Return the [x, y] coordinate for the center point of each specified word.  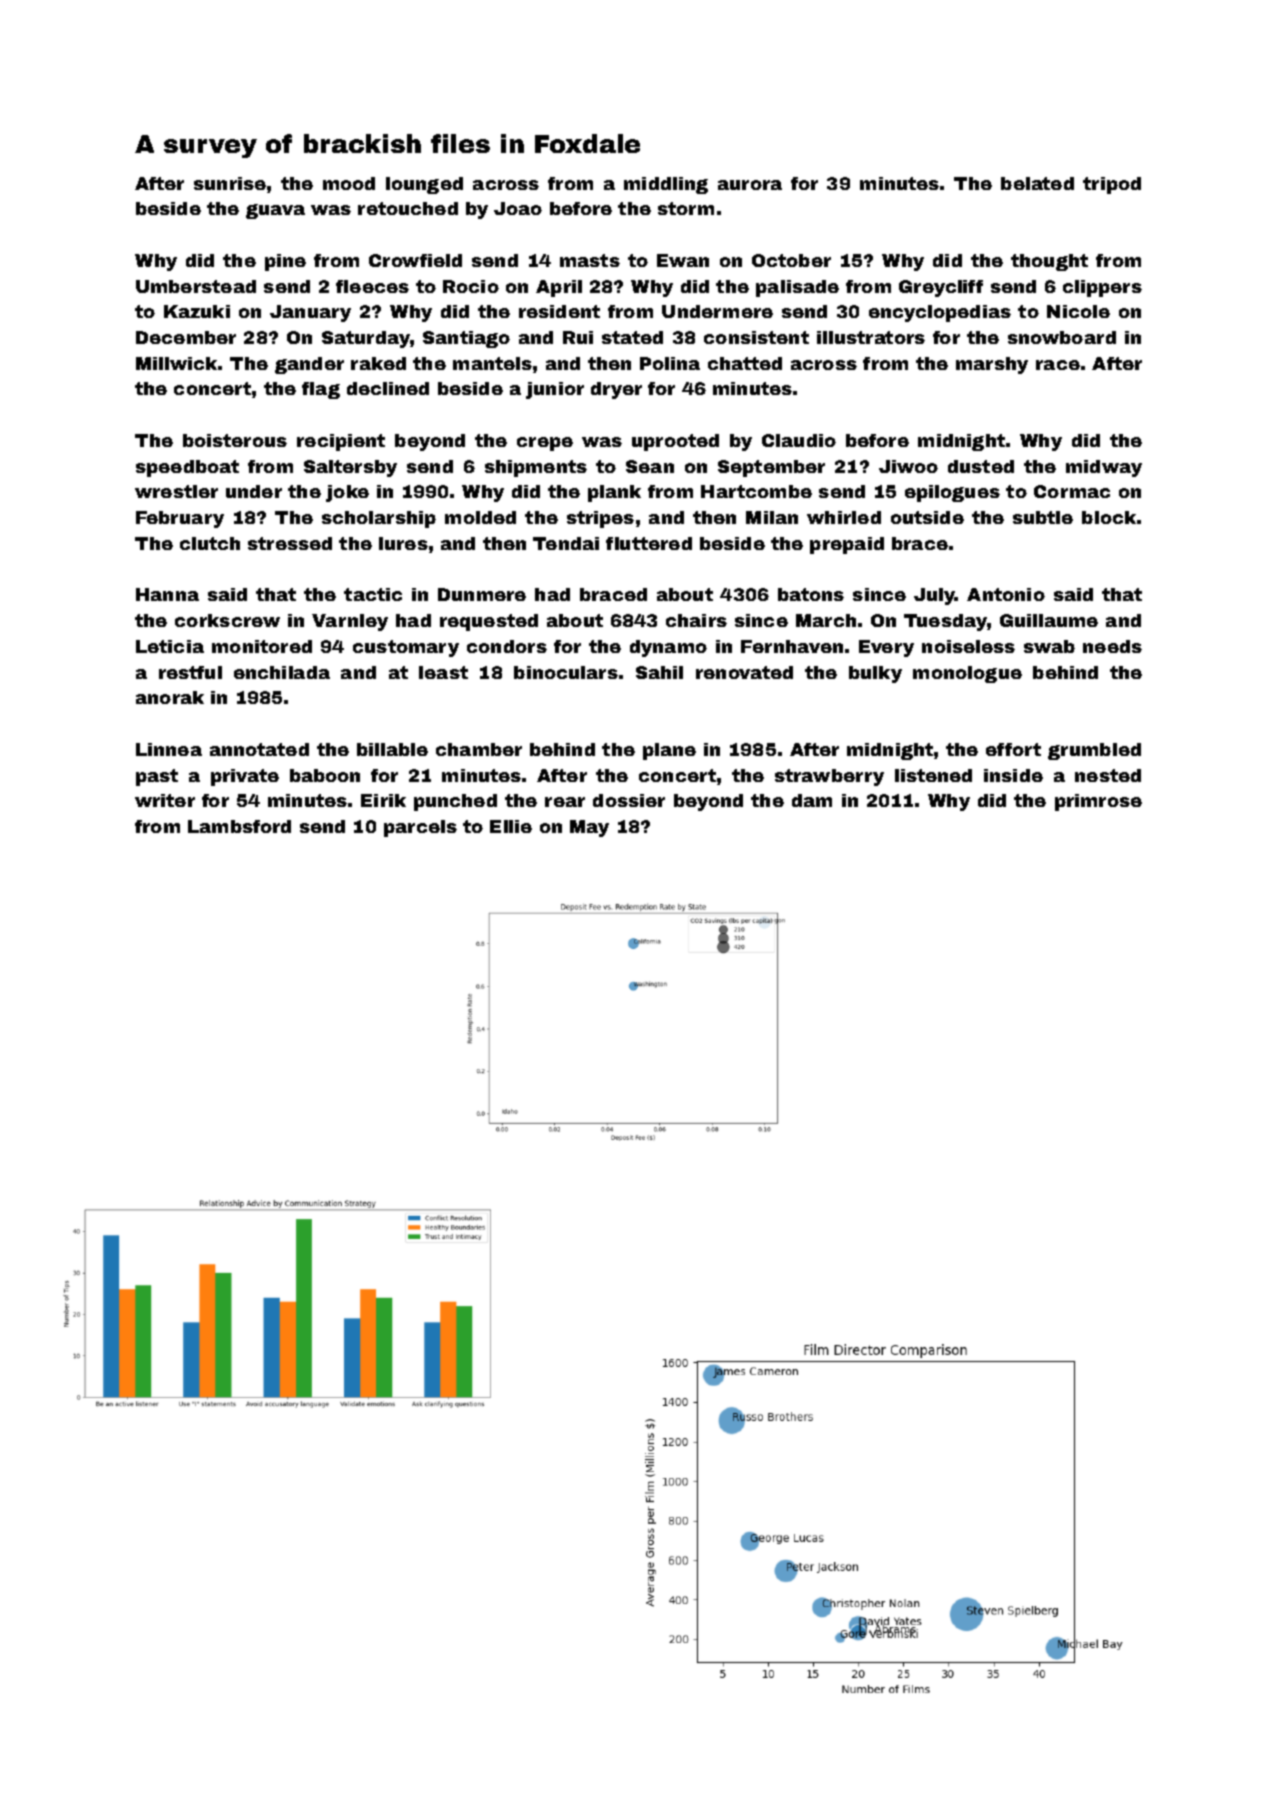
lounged [424, 185]
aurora [750, 185]
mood [349, 183]
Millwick [176, 363]
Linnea [169, 749]
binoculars [566, 672]
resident [559, 311]
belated [1037, 183]
